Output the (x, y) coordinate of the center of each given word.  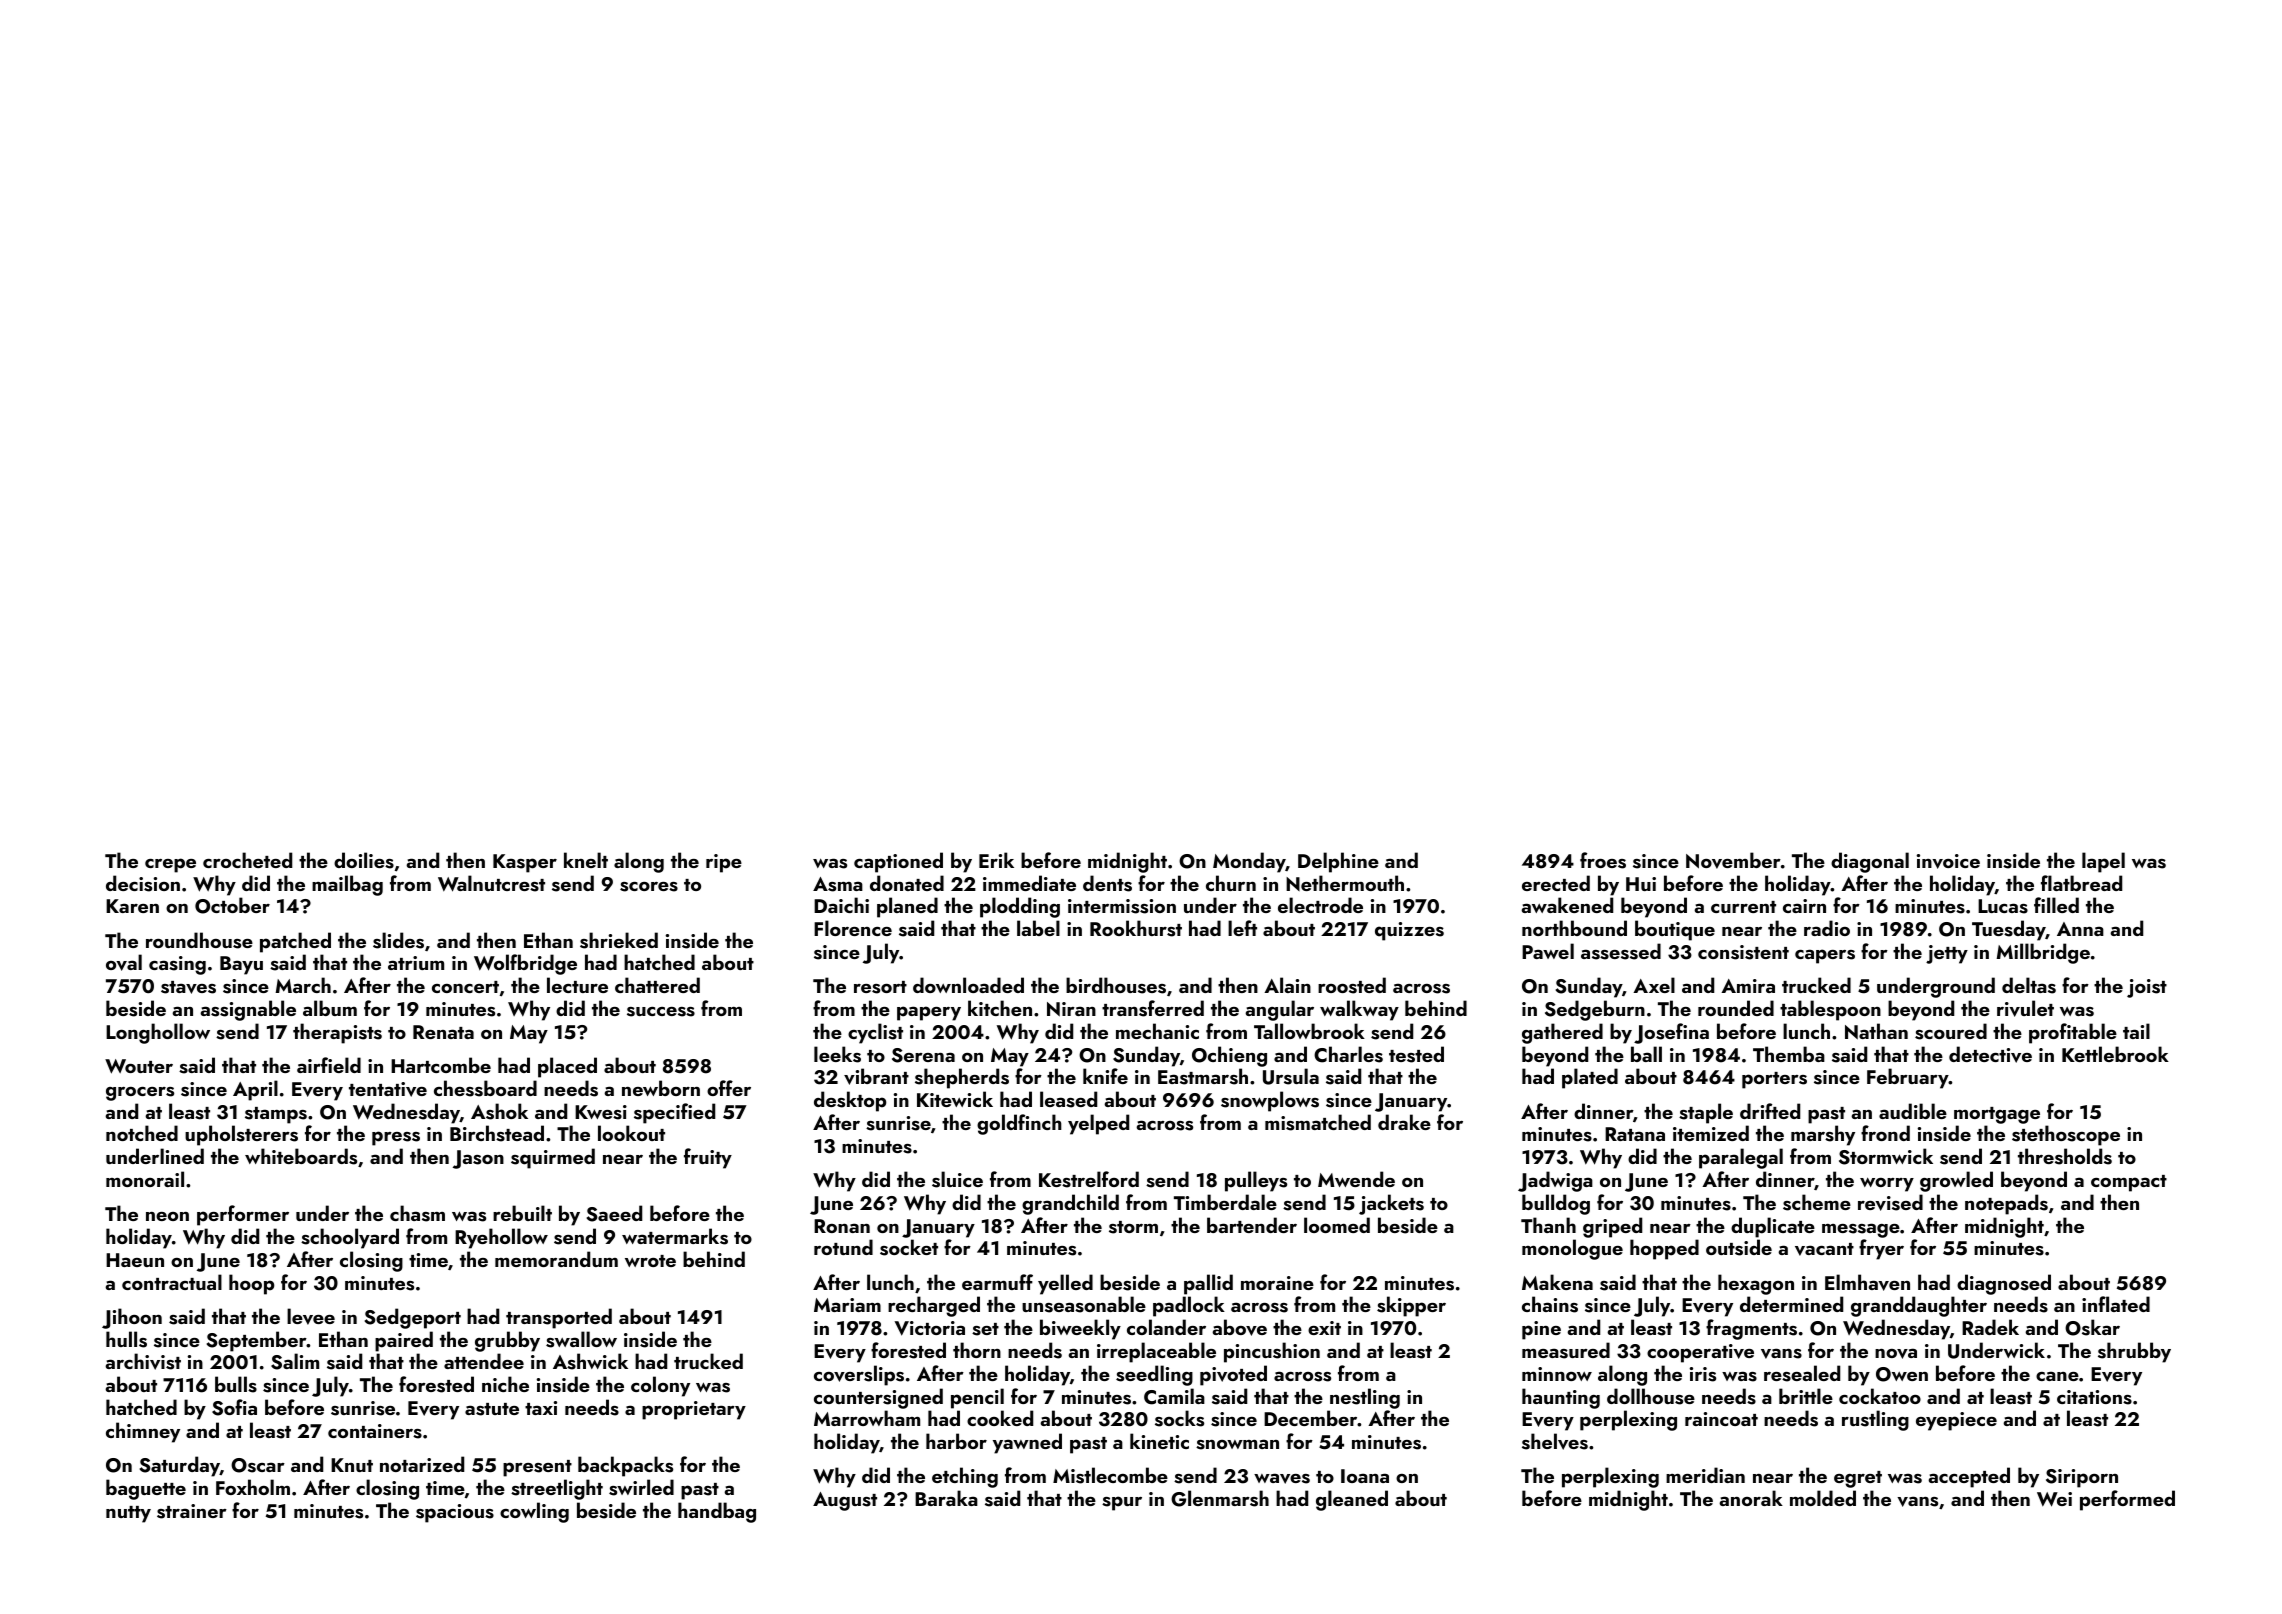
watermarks (675, 1236)
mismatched (1318, 1122)
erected (1556, 883)
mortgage (1997, 1115)
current (1743, 907)
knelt (586, 860)
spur (1122, 1503)
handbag (717, 1512)
